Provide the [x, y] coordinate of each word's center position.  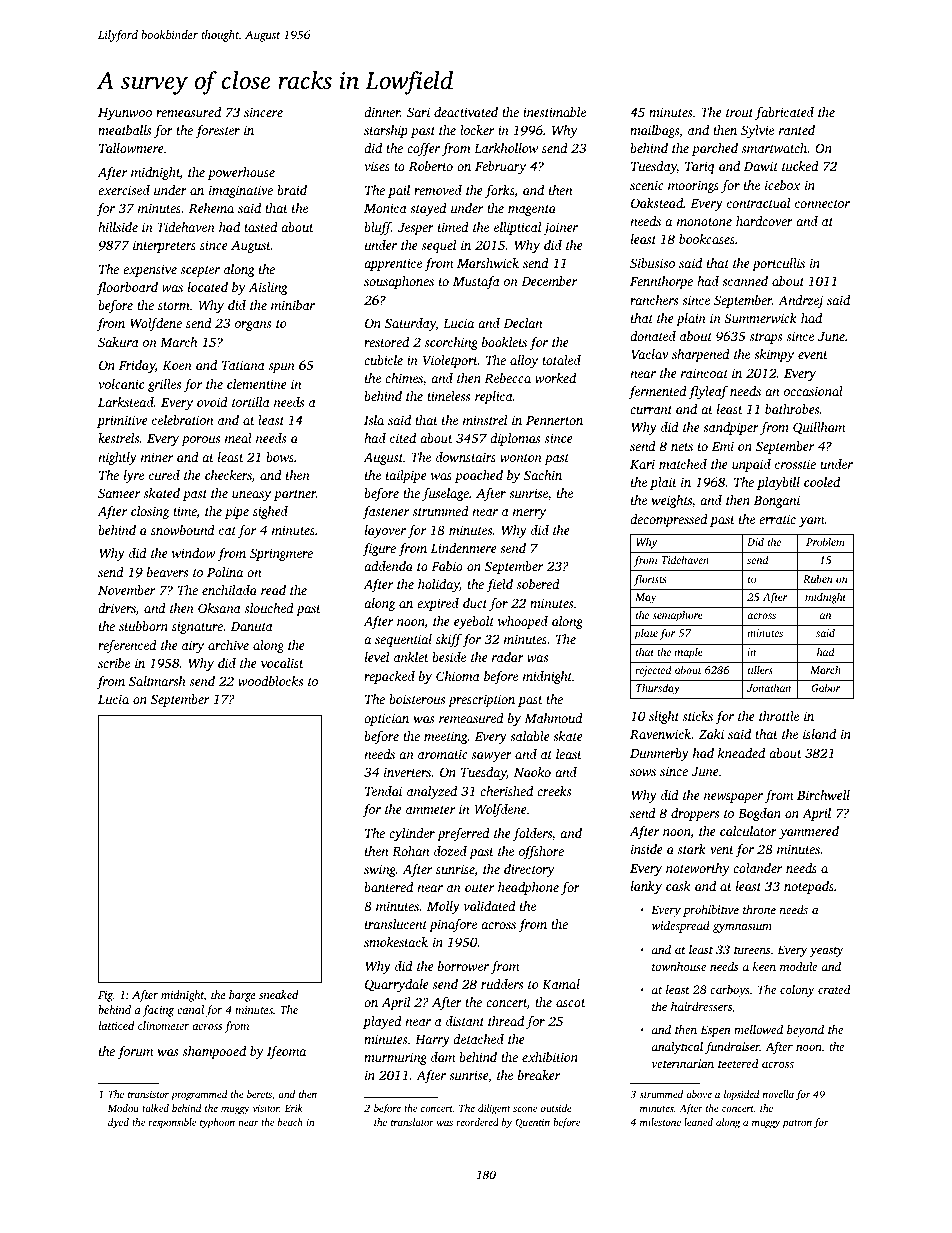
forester [217, 131]
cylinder [412, 834]
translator [412, 1122]
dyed [118, 1123]
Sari [418, 112]
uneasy [251, 496]
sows [643, 772]
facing [158, 1011]
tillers [760, 670]
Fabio [447, 566]
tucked [800, 166]
